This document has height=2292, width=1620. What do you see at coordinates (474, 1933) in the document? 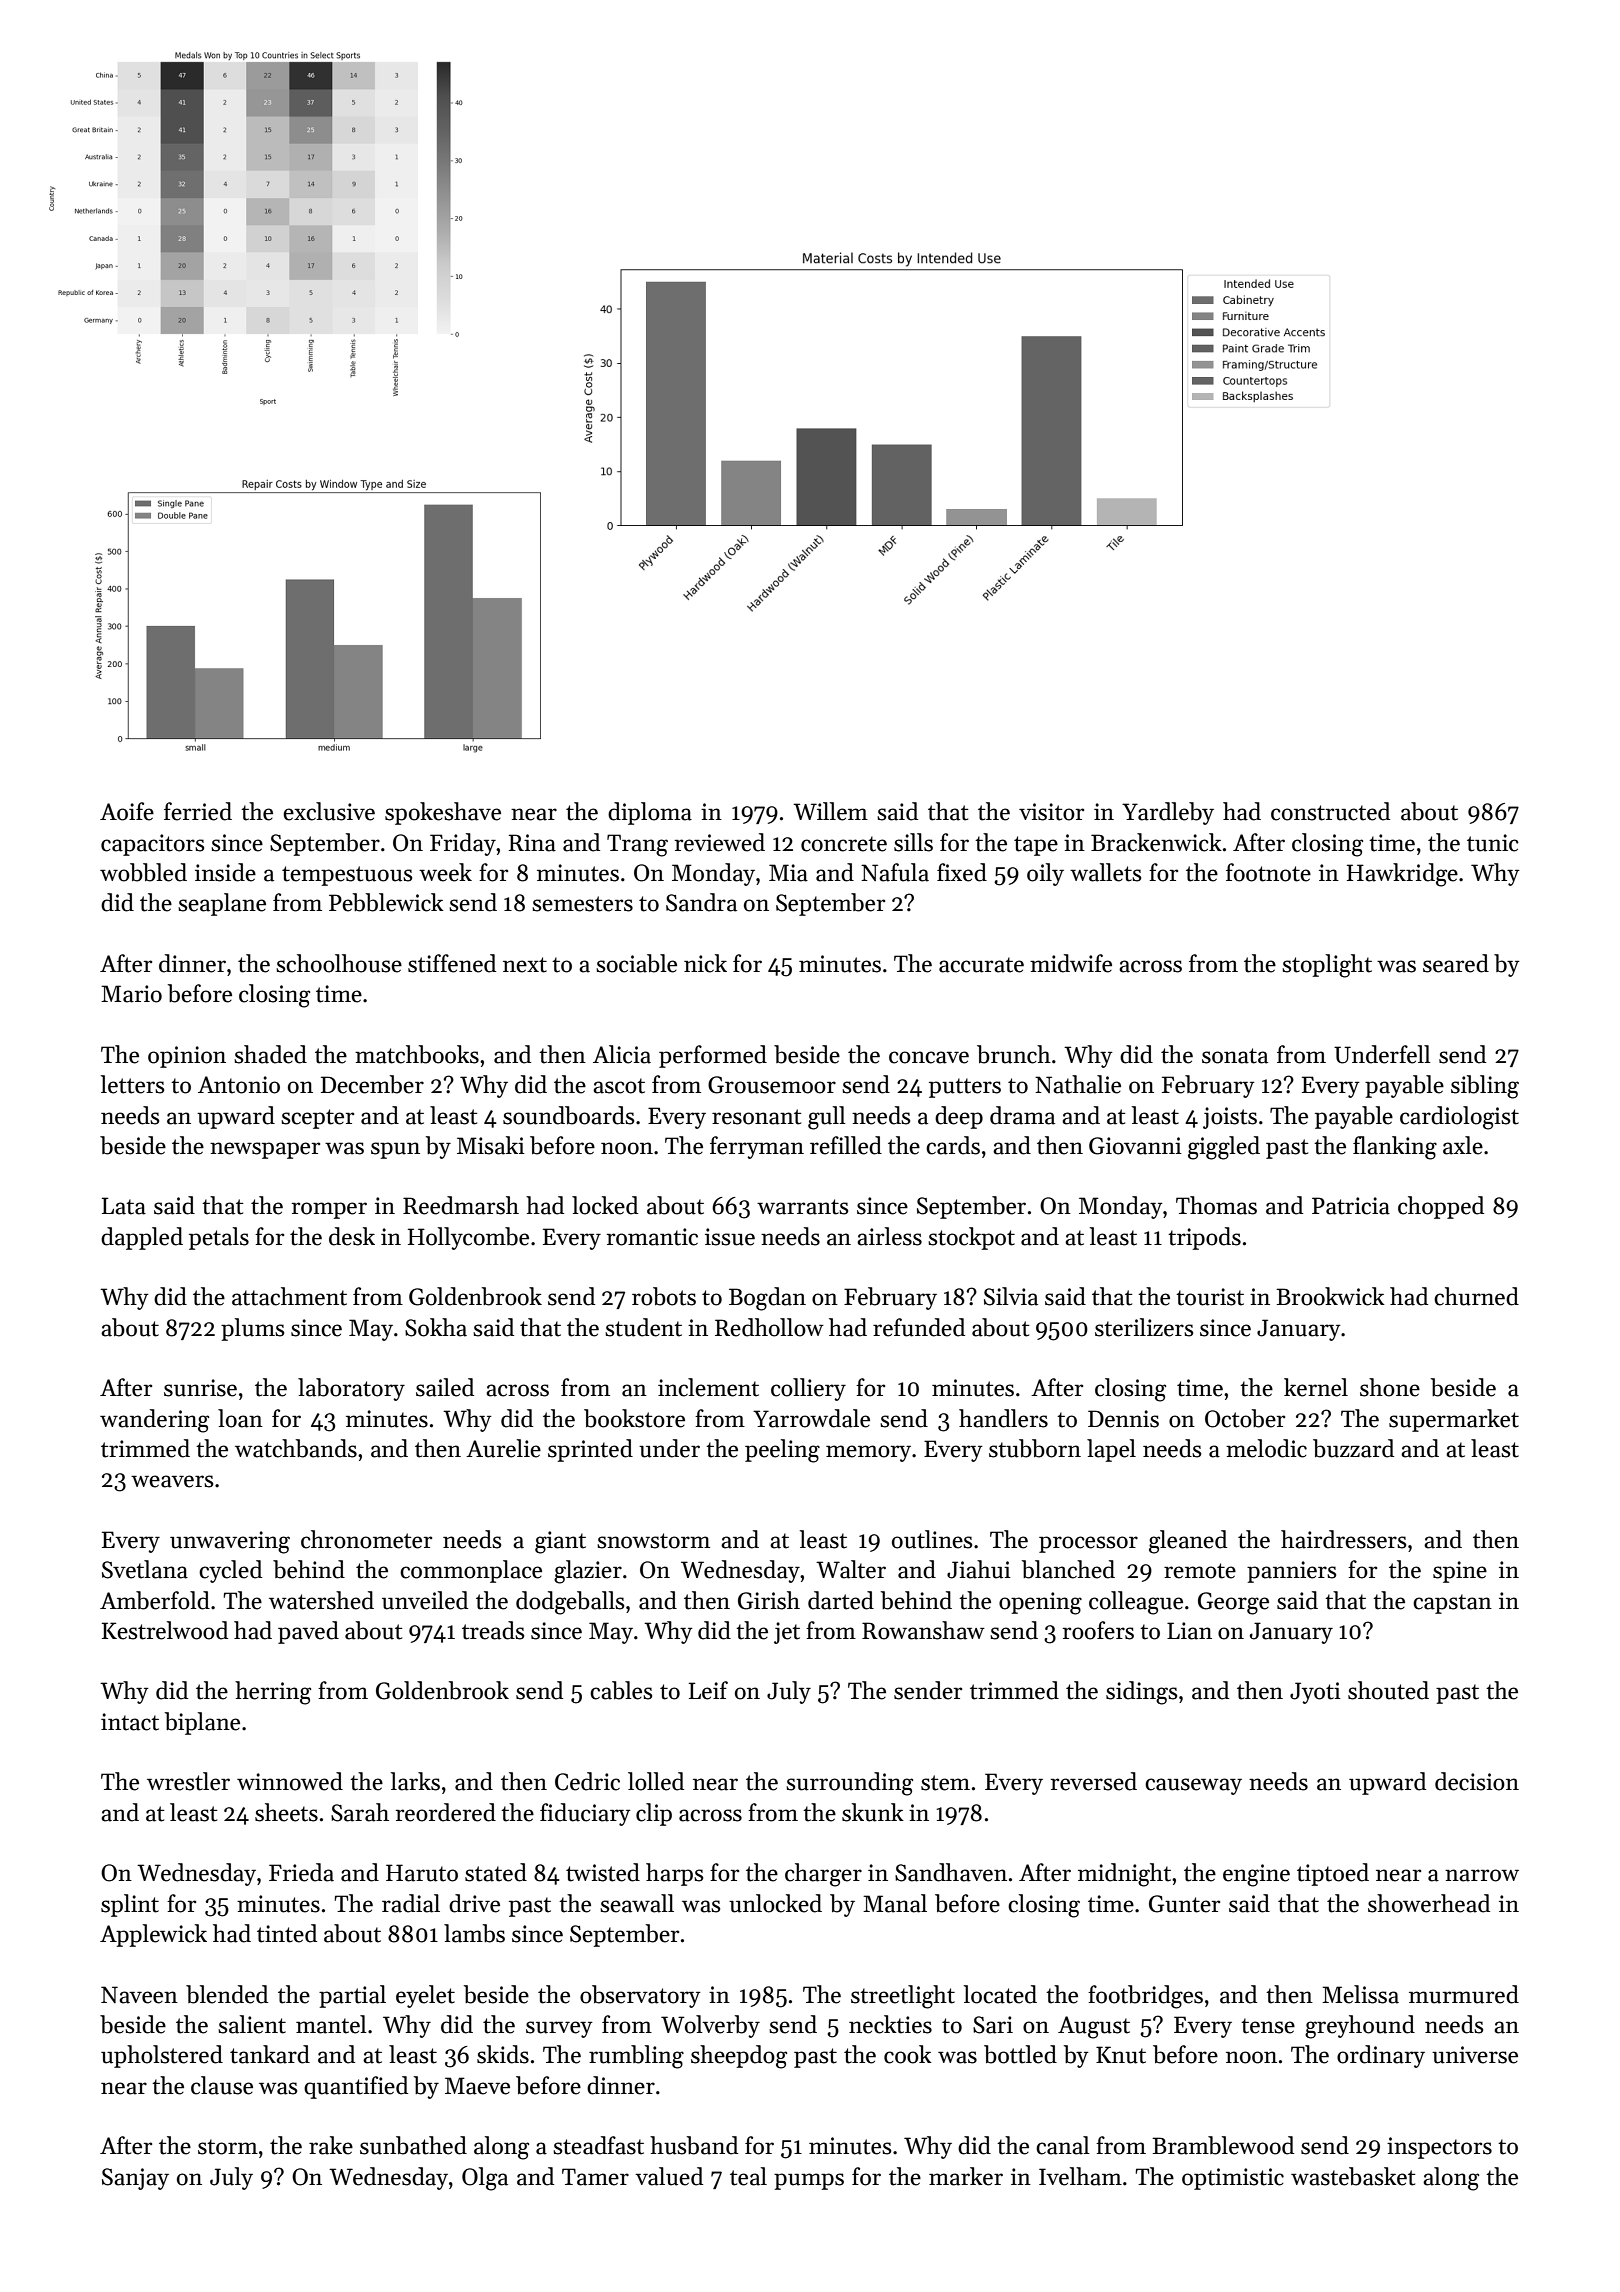
I see `lambs` at bounding box center [474, 1933].
